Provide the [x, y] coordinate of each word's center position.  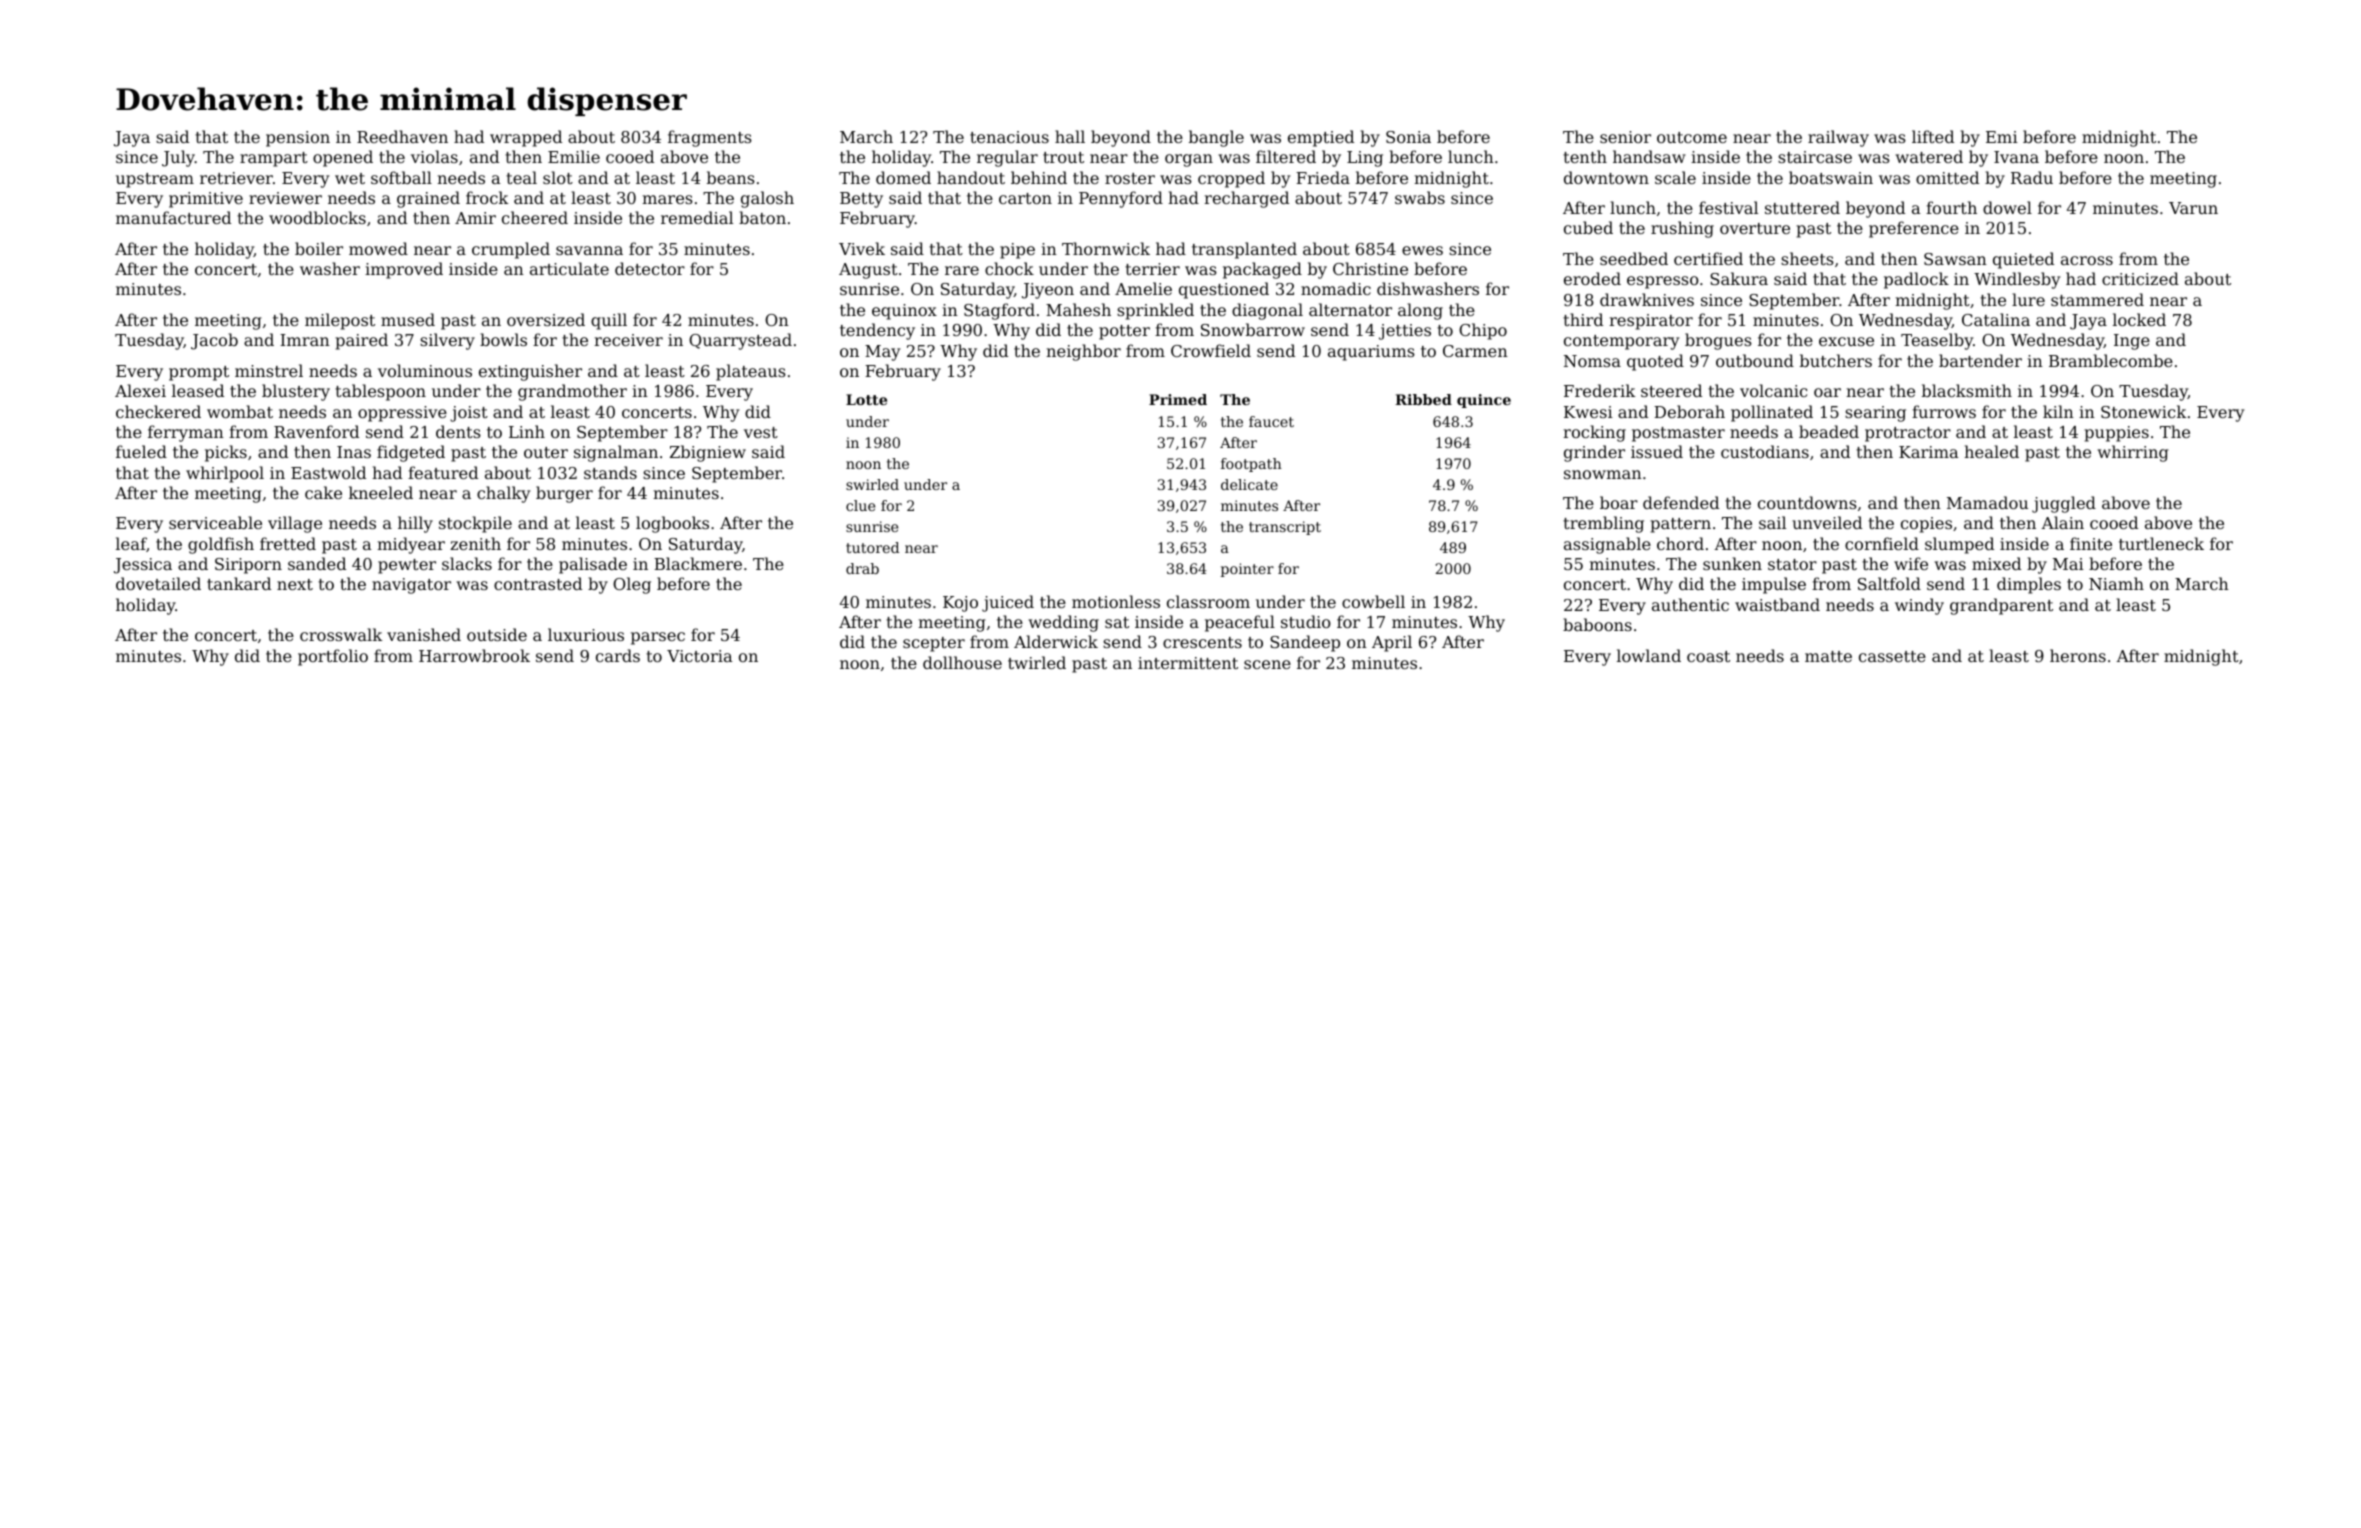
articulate [569, 268]
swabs [1420, 197]
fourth [1951, 207]
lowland [1649, 655]
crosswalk [341, 634]
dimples [2029, 585]
